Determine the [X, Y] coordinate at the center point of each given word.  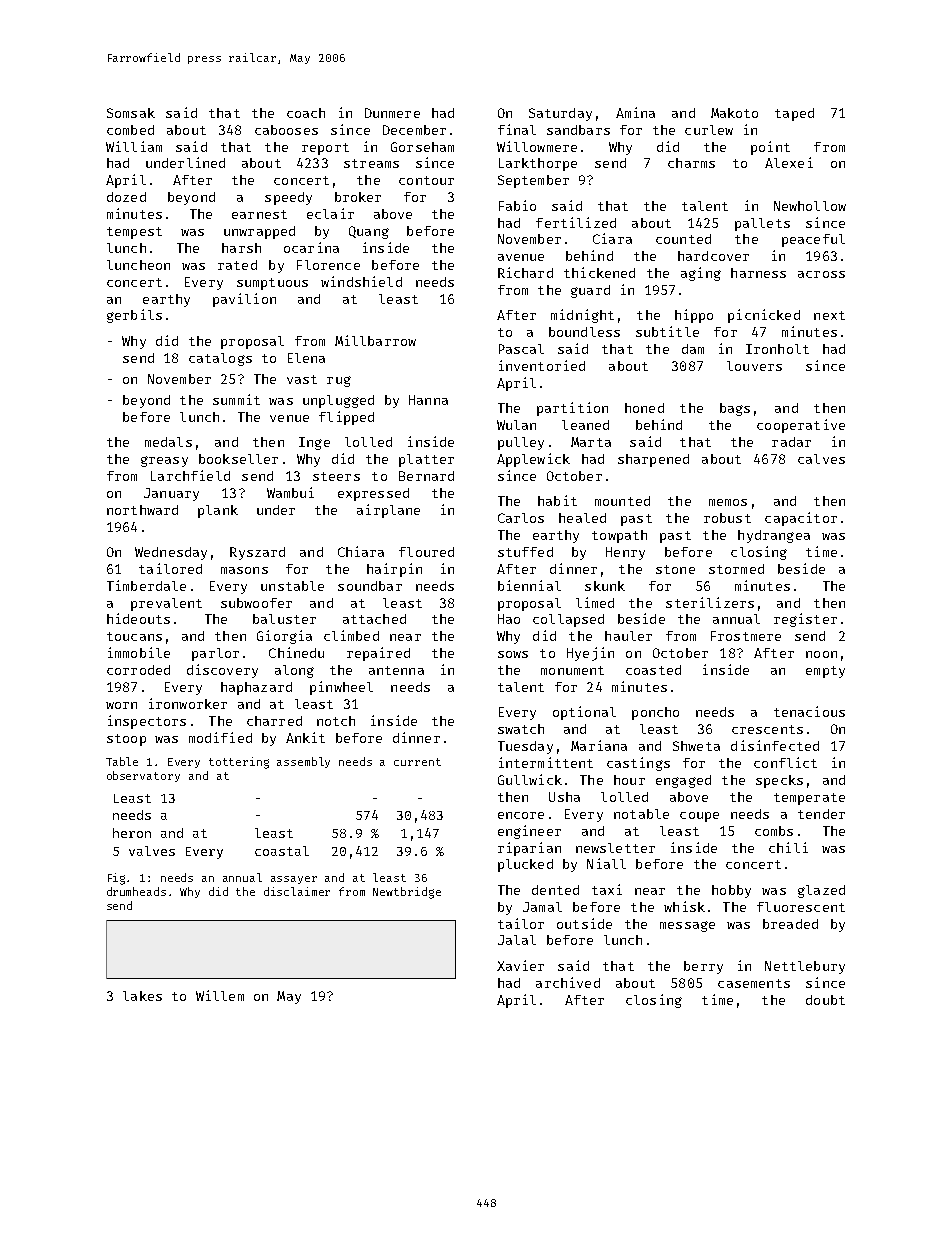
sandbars [578, 130]
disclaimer [297, 891]
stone [675, 569]
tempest [134, 233]
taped [794, 114]
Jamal [542, 907]
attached [374, 619]
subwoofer [256, 603]
